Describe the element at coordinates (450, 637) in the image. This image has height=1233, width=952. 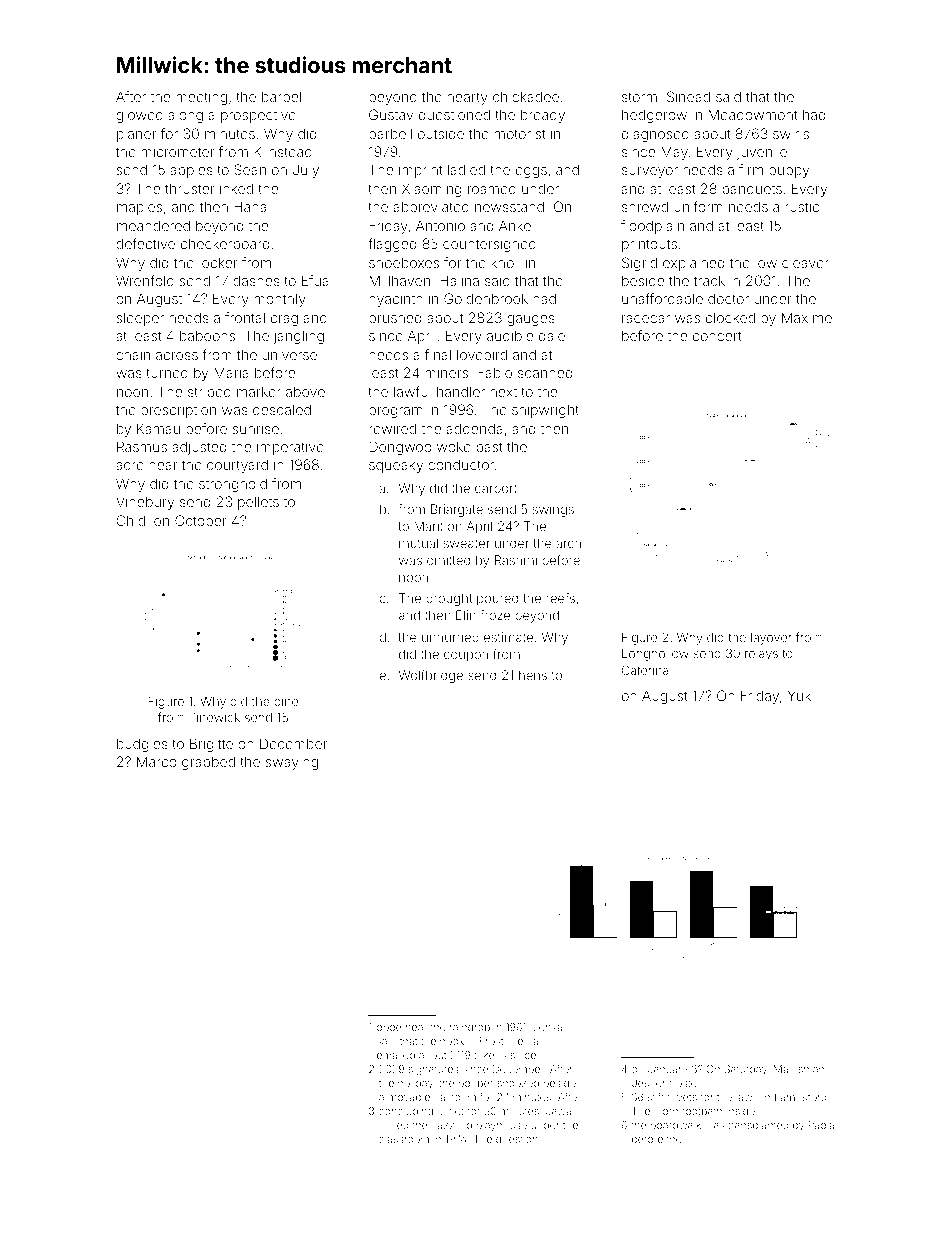
I see `unhurried` at that location.
